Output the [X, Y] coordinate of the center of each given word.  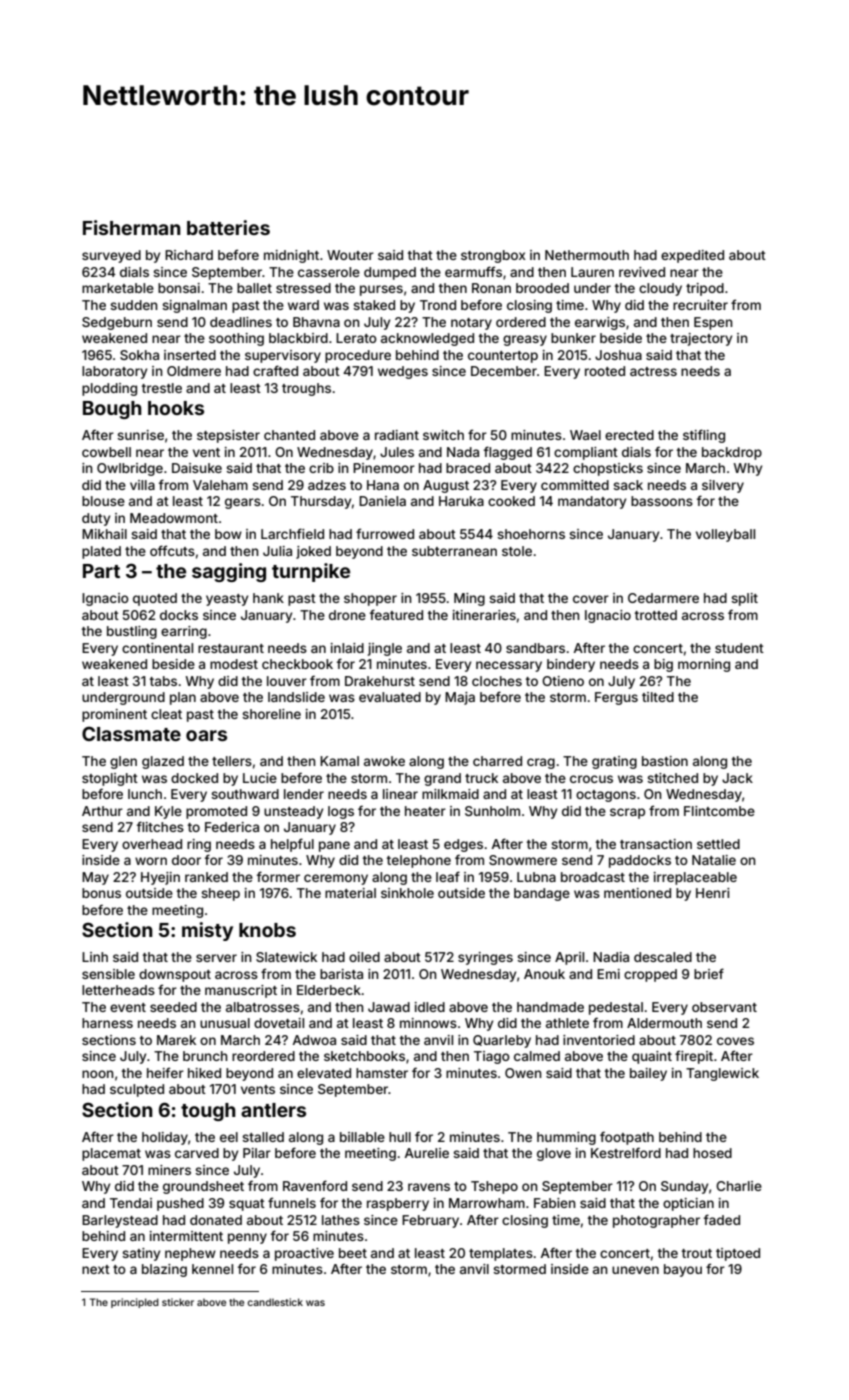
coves [735, 1041]
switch [443, 435]
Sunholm [492, 811]
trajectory [701, 339]
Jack [737, 778]
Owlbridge [130, 469]
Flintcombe [719, 811]
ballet [254, 288]
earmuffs [473, 271]
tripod [705, 289]
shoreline [271, 714]
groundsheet [203, 1187]
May [95, 878]
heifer [165, 1072]
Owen [523, 1073]
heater [425, 811]
